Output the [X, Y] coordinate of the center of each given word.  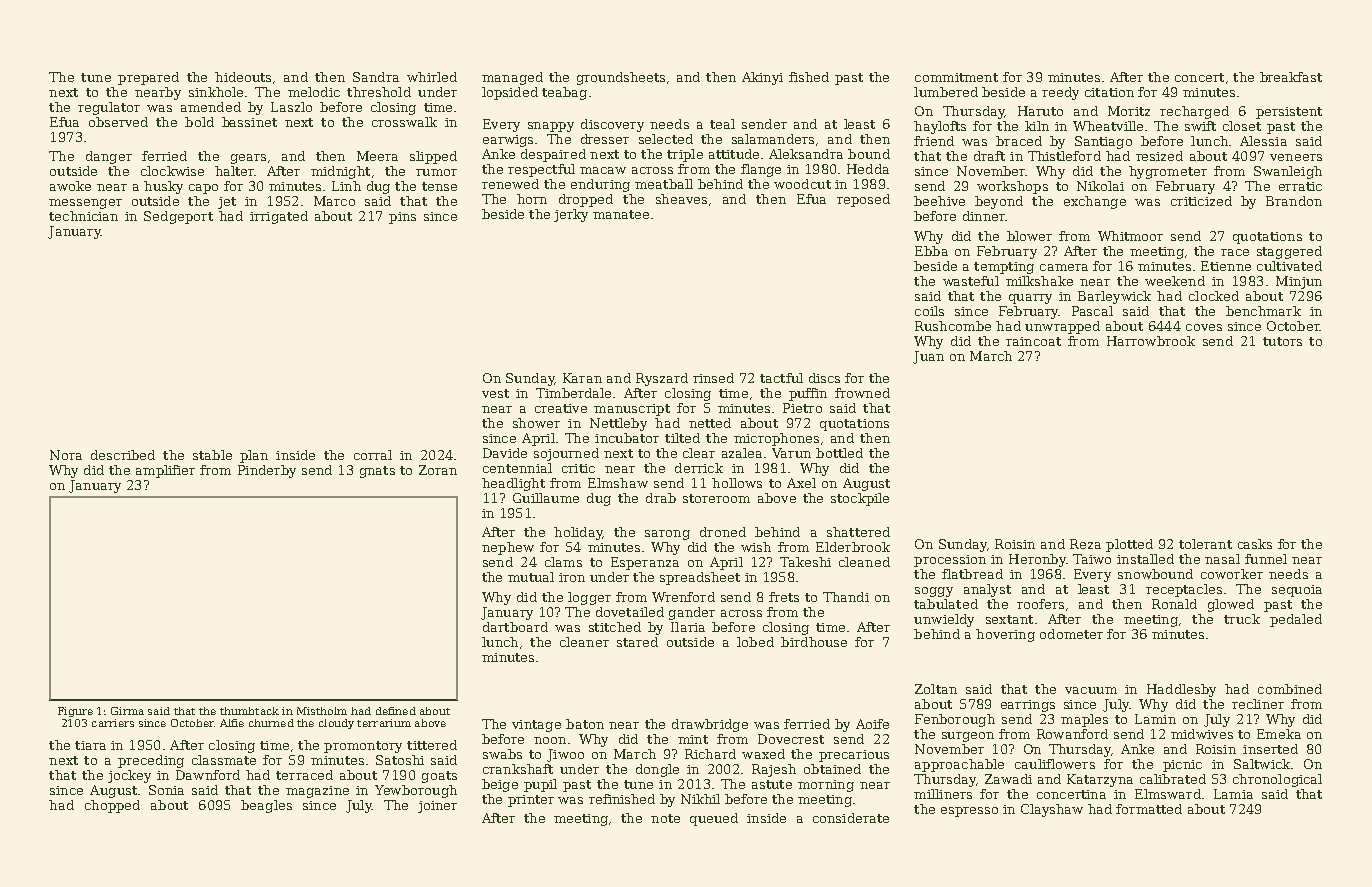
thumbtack [249, 711]
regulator [109, 108]
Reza [1085, 544]
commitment [956, 77]
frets [784, 597]
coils [929, 311]
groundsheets [621, 78]
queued [714, 819]
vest [495, 393]
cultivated [1289, 266]
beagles [266, 806]
